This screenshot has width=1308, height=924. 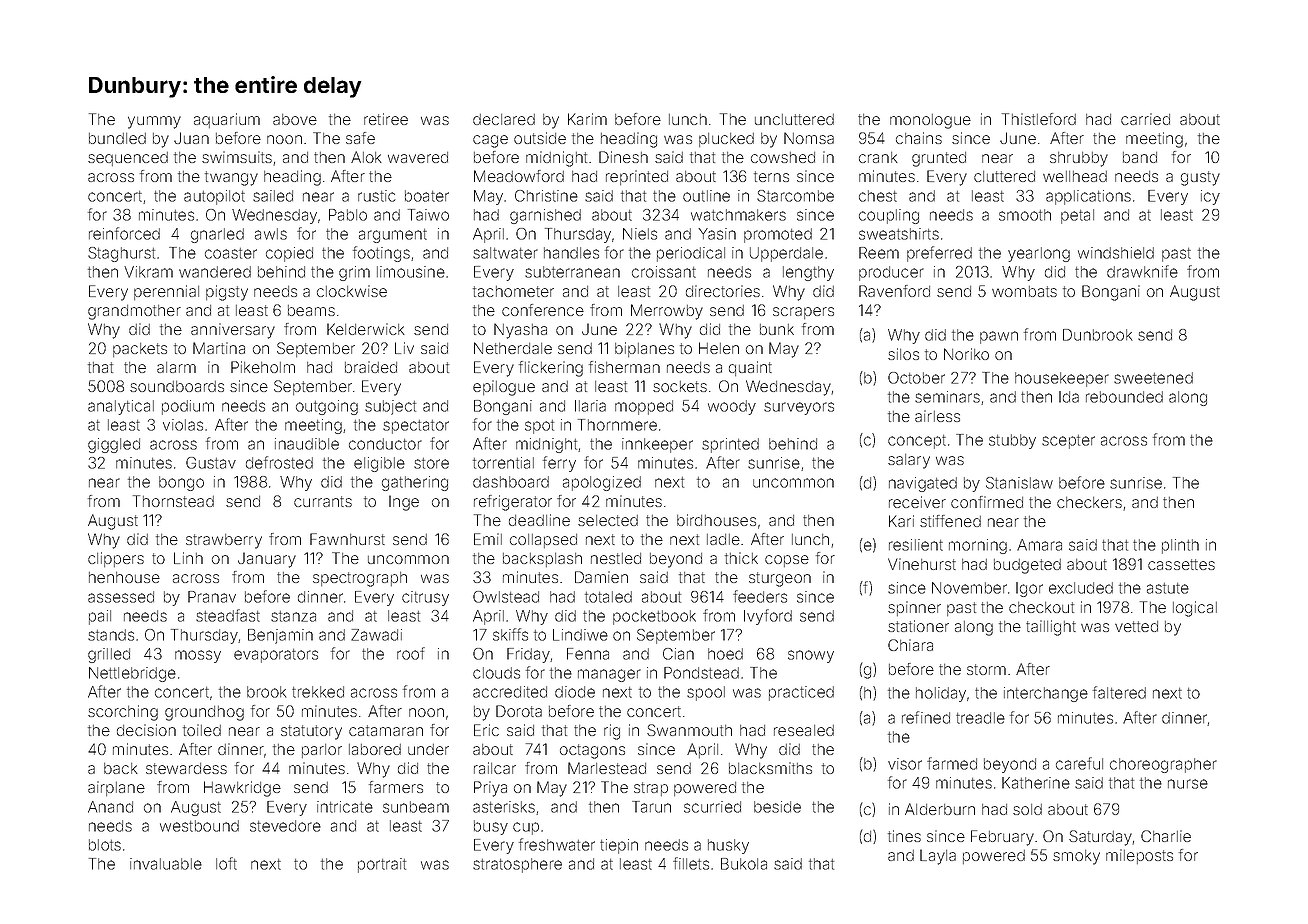 What do you see at coordinates (768, 617) in the screenshot?
I see `Ivyford` at bounding box center [768, 617].
